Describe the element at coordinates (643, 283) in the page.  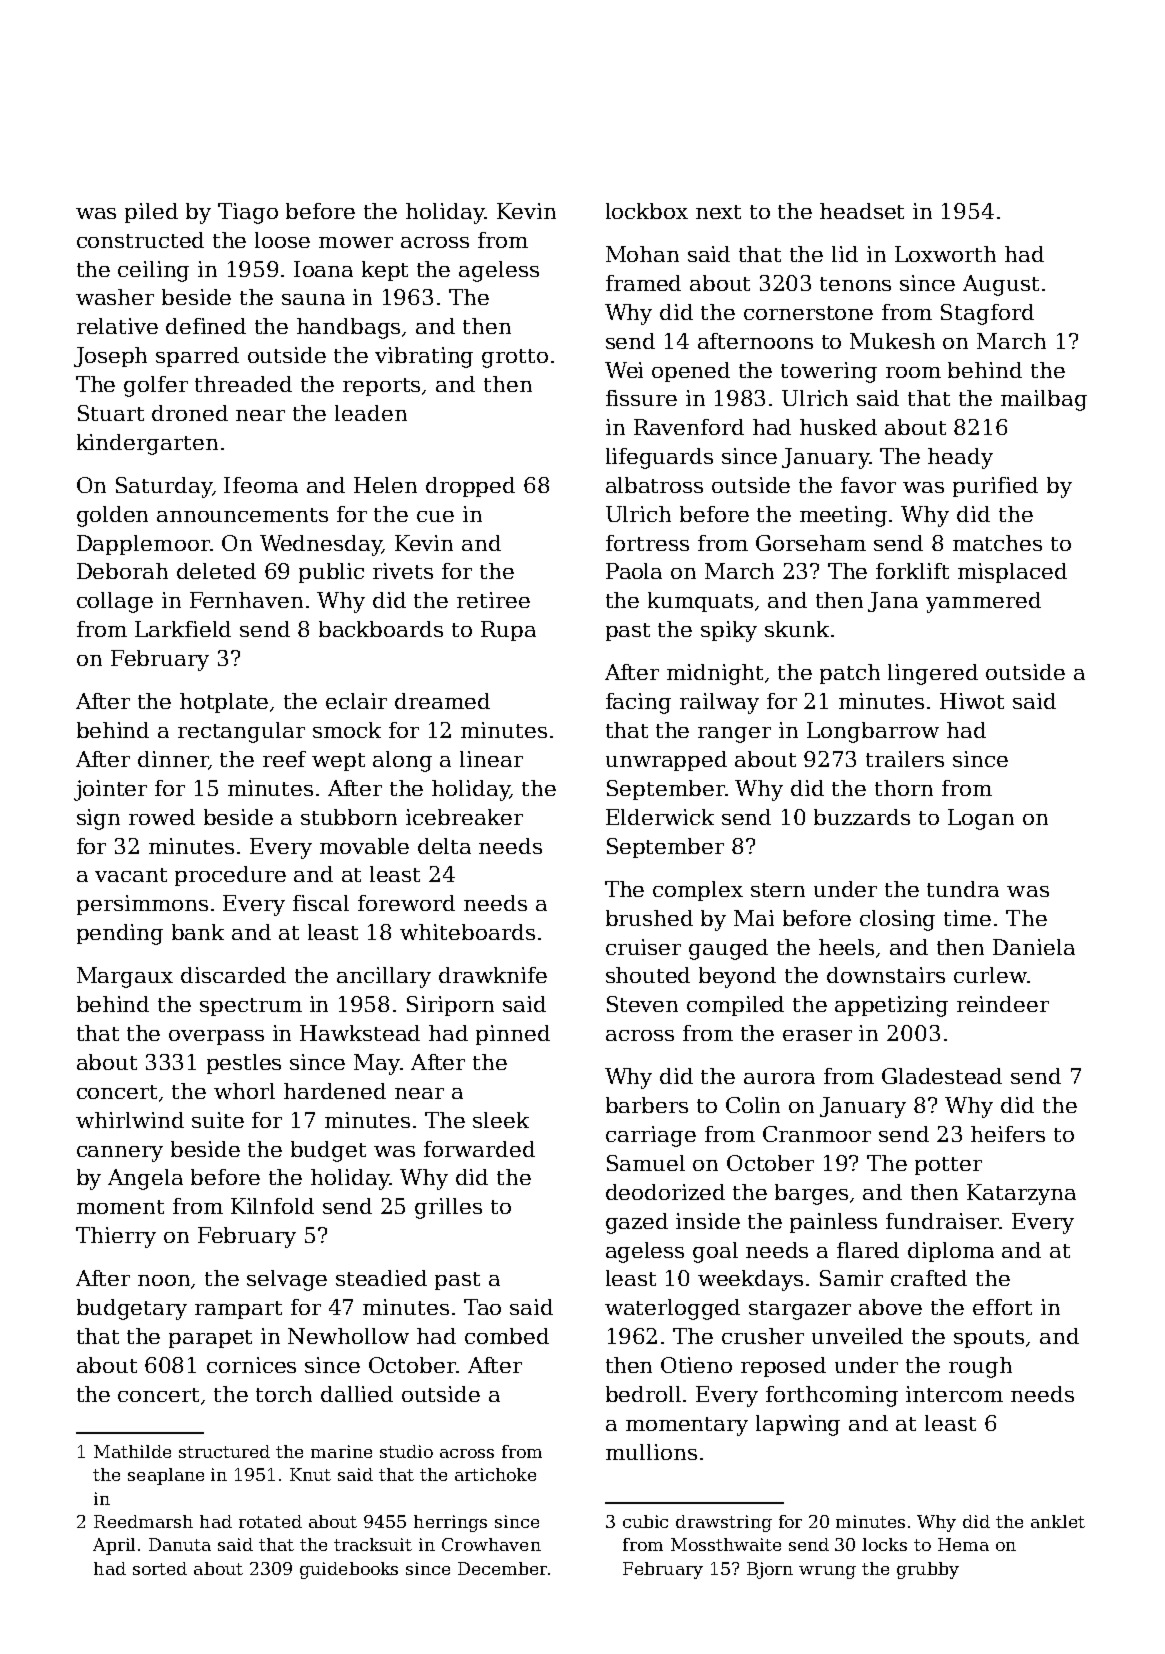
I see `framed` at that location.
